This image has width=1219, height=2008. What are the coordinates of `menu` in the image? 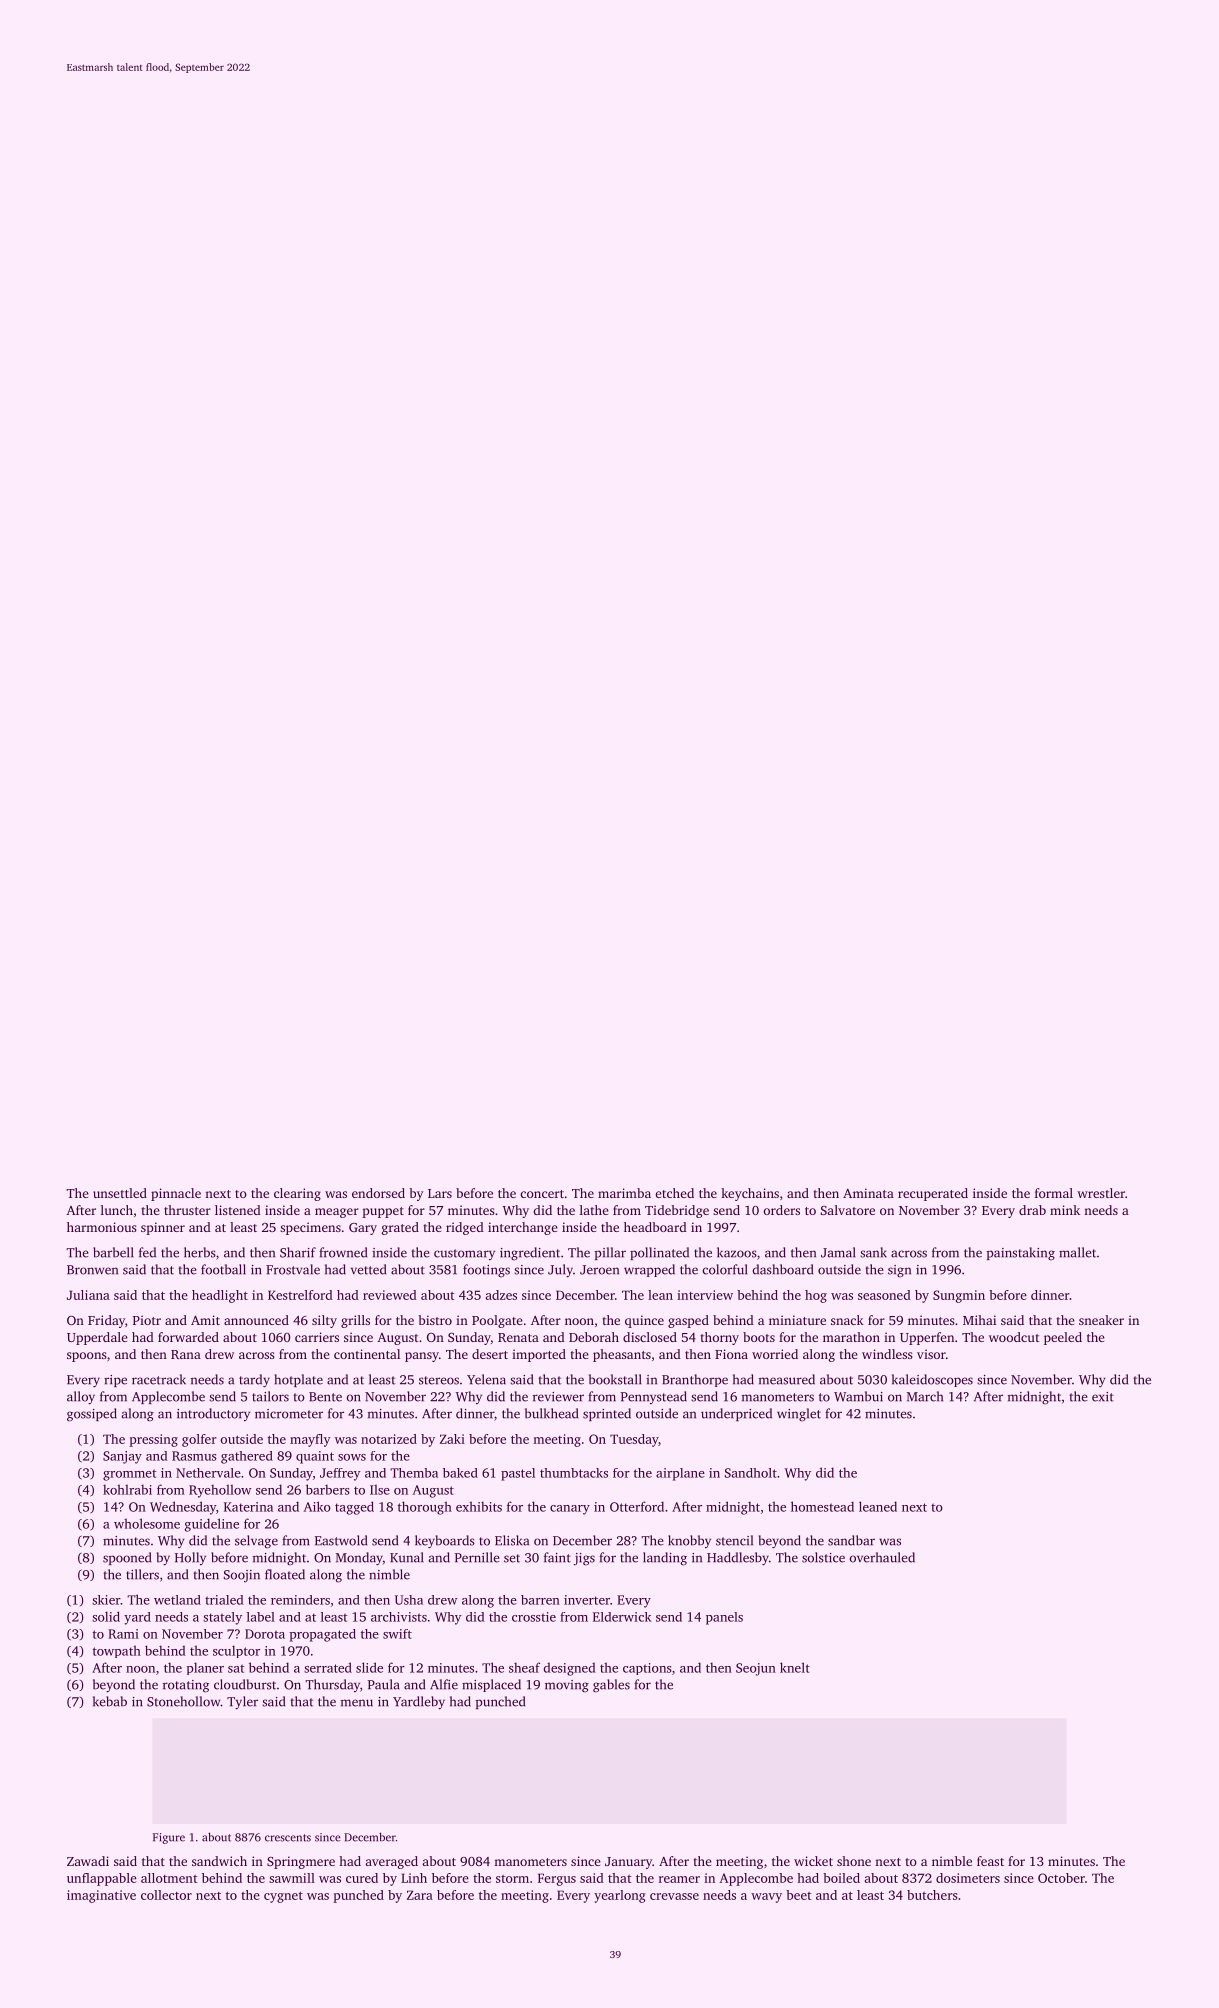 It's located at (357, 1703).
